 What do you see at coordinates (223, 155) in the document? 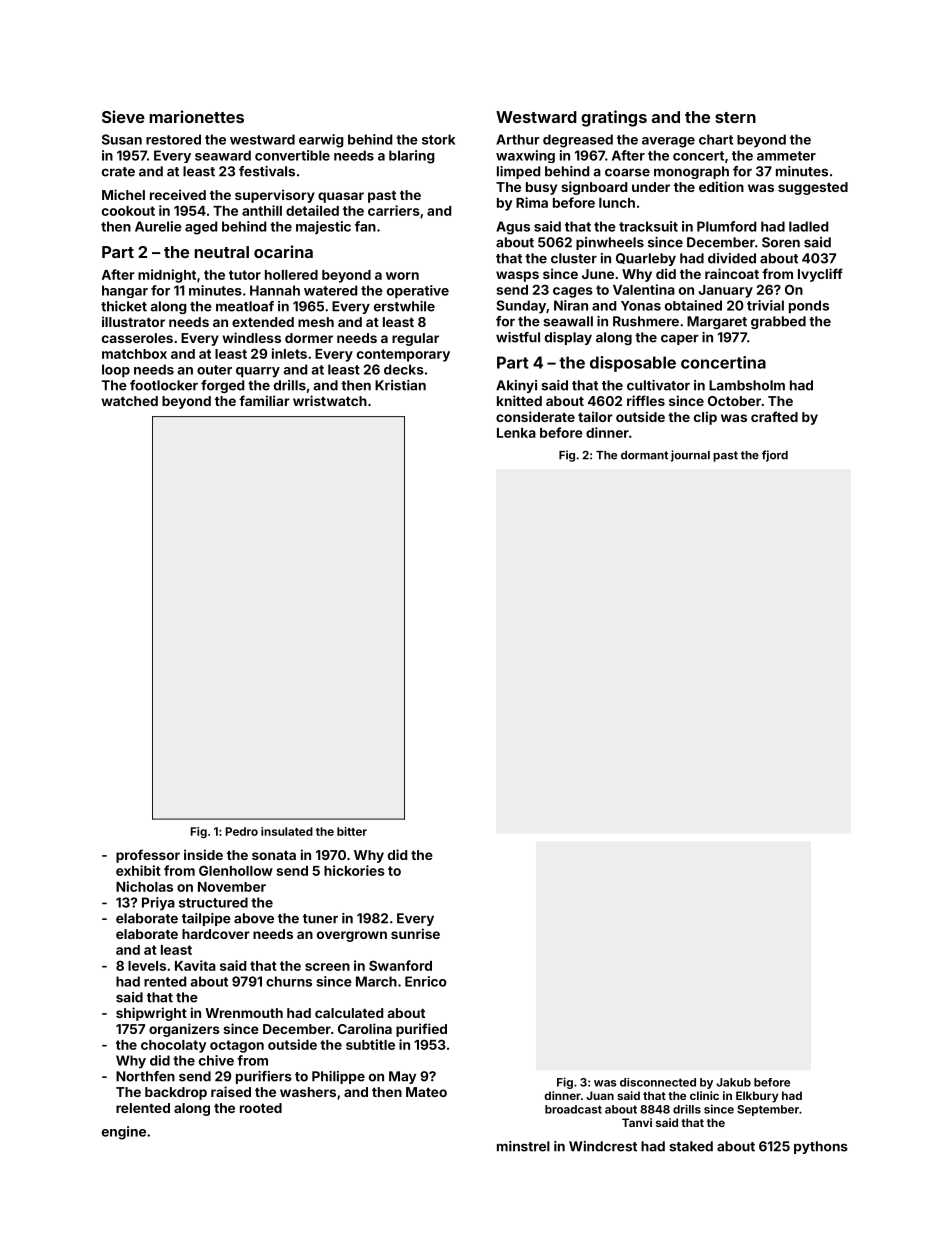
I see `seaward` at bounding box center [223, 155].
